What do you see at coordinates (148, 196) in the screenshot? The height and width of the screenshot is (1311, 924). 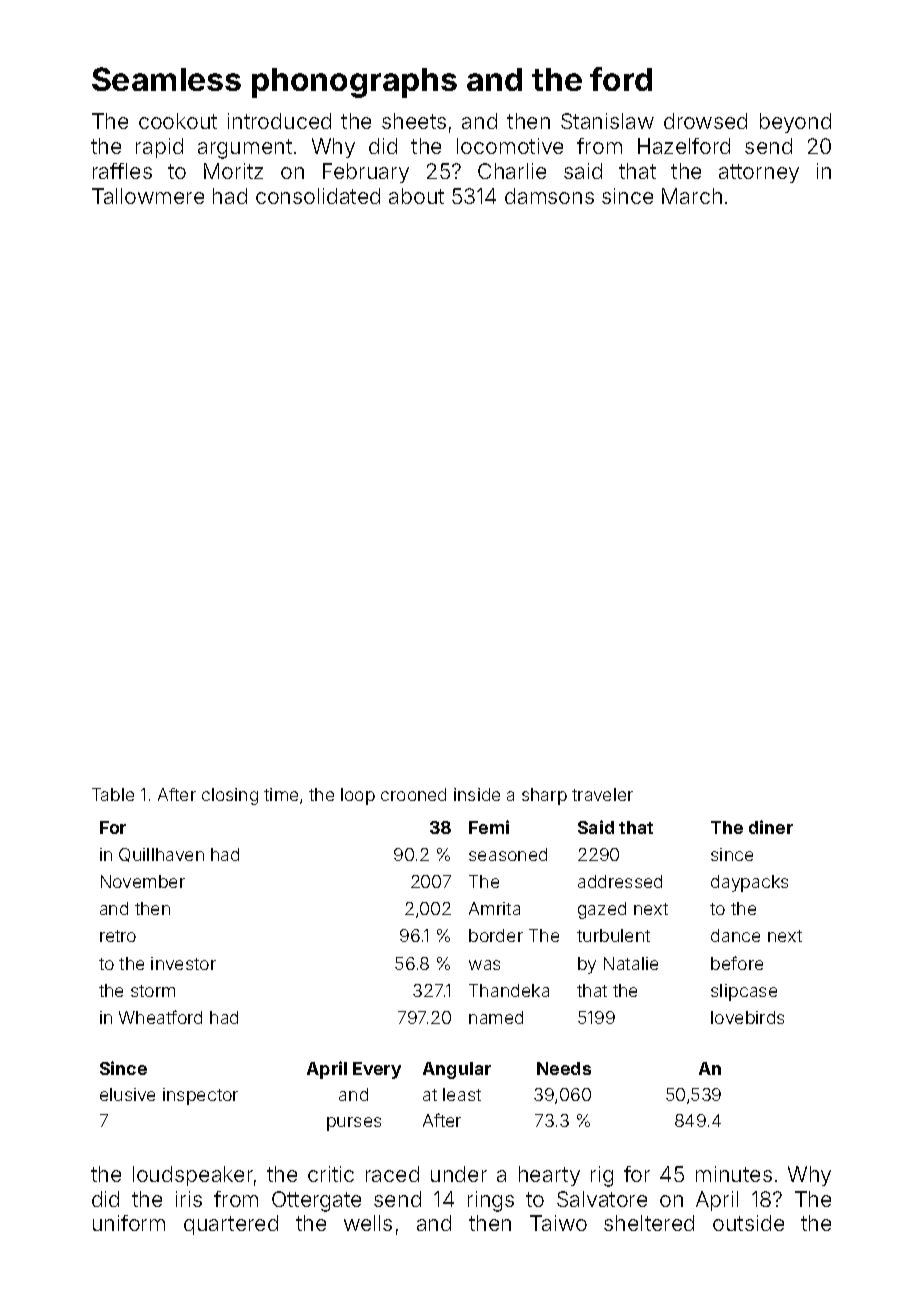 I see `Tallowmere` at bounding box center [148, 196].
